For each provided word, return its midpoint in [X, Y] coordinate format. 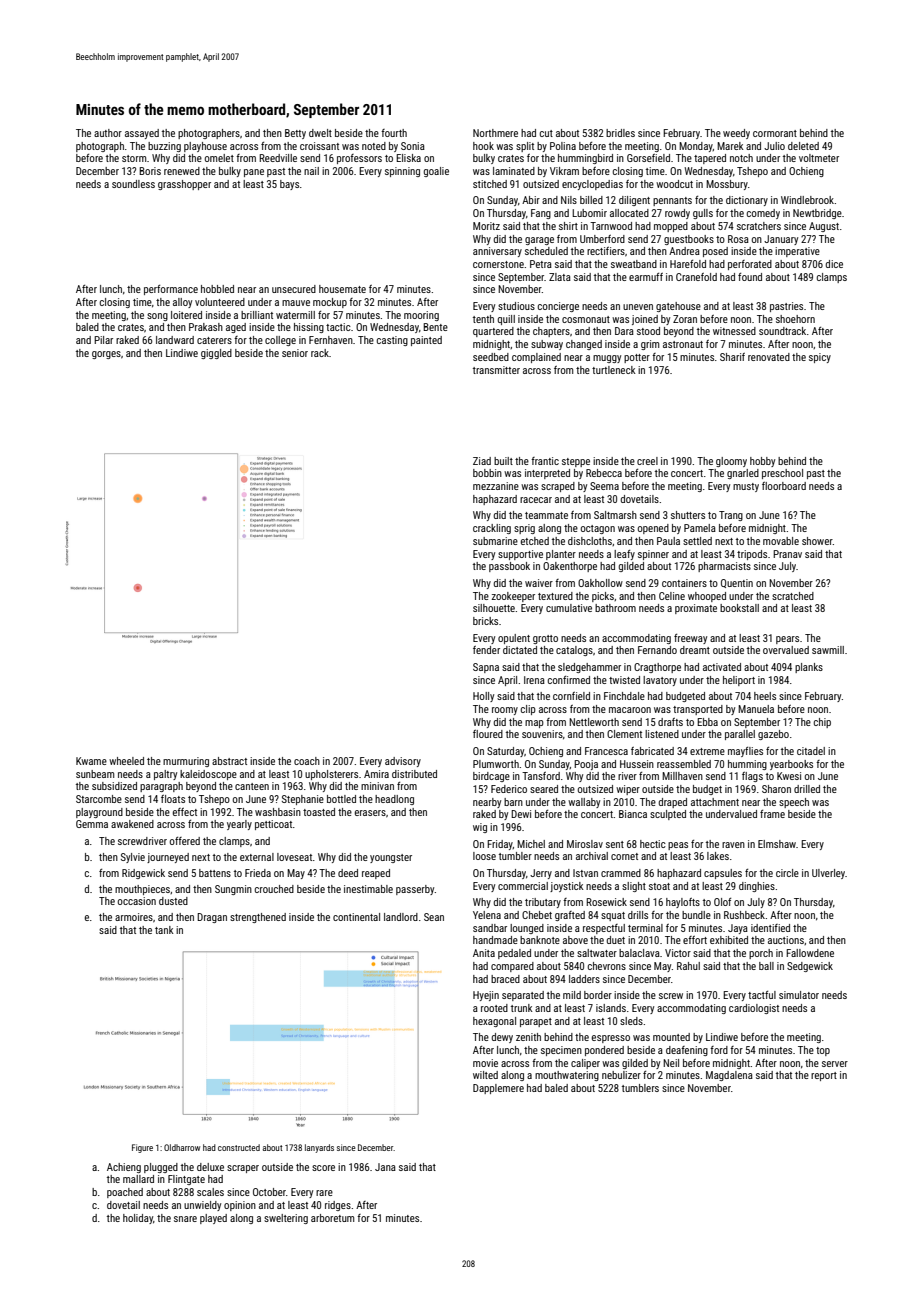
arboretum [332, 1218]
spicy [820, 358]
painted [426, 341]
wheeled [126, 761]
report [824, 1076]
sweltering [286, 1219]
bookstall [739, 608]
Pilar [103, 340]
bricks [485, 621]
